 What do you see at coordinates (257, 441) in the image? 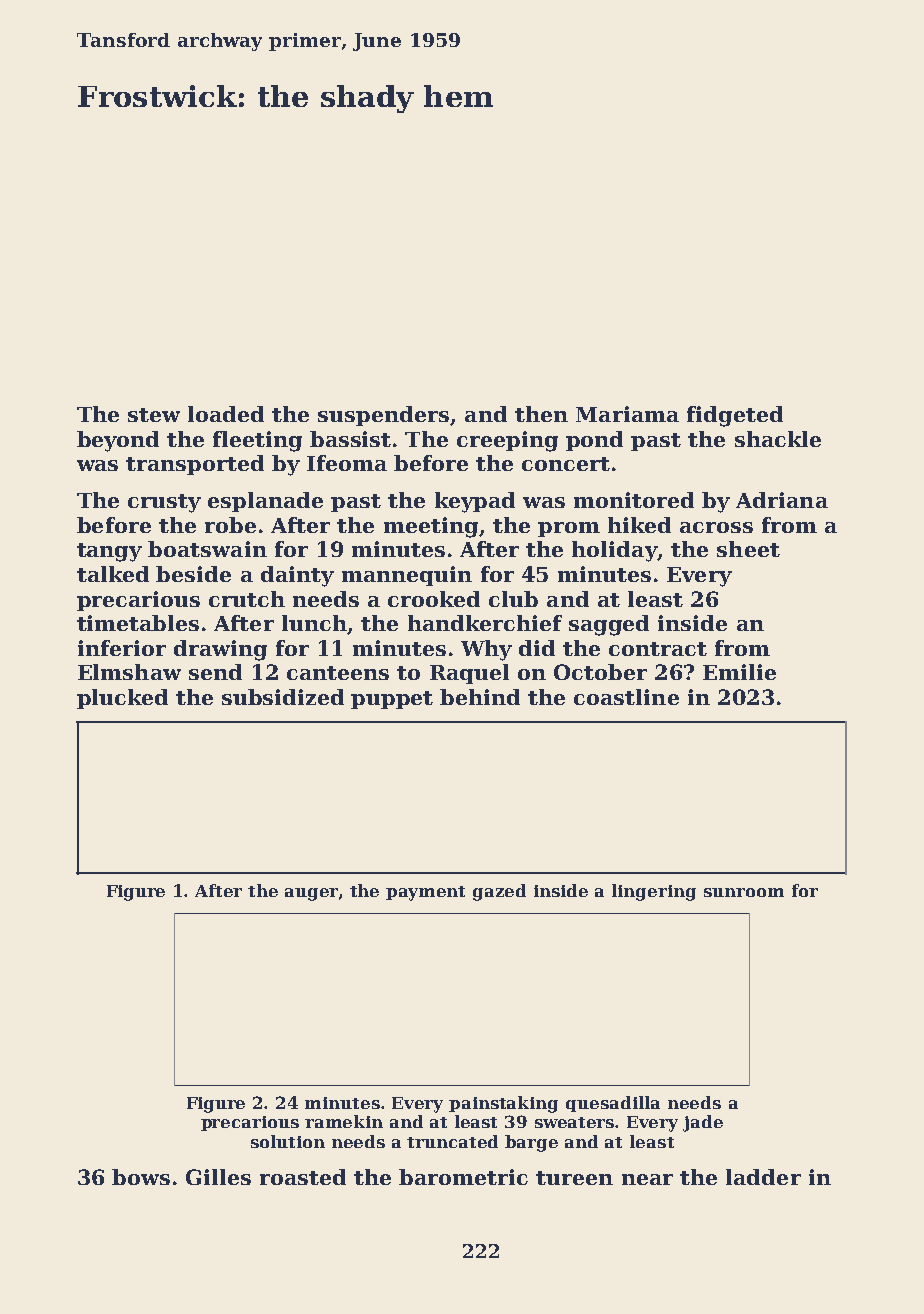
I see `fleeting` at bounding box center [257, 441].
